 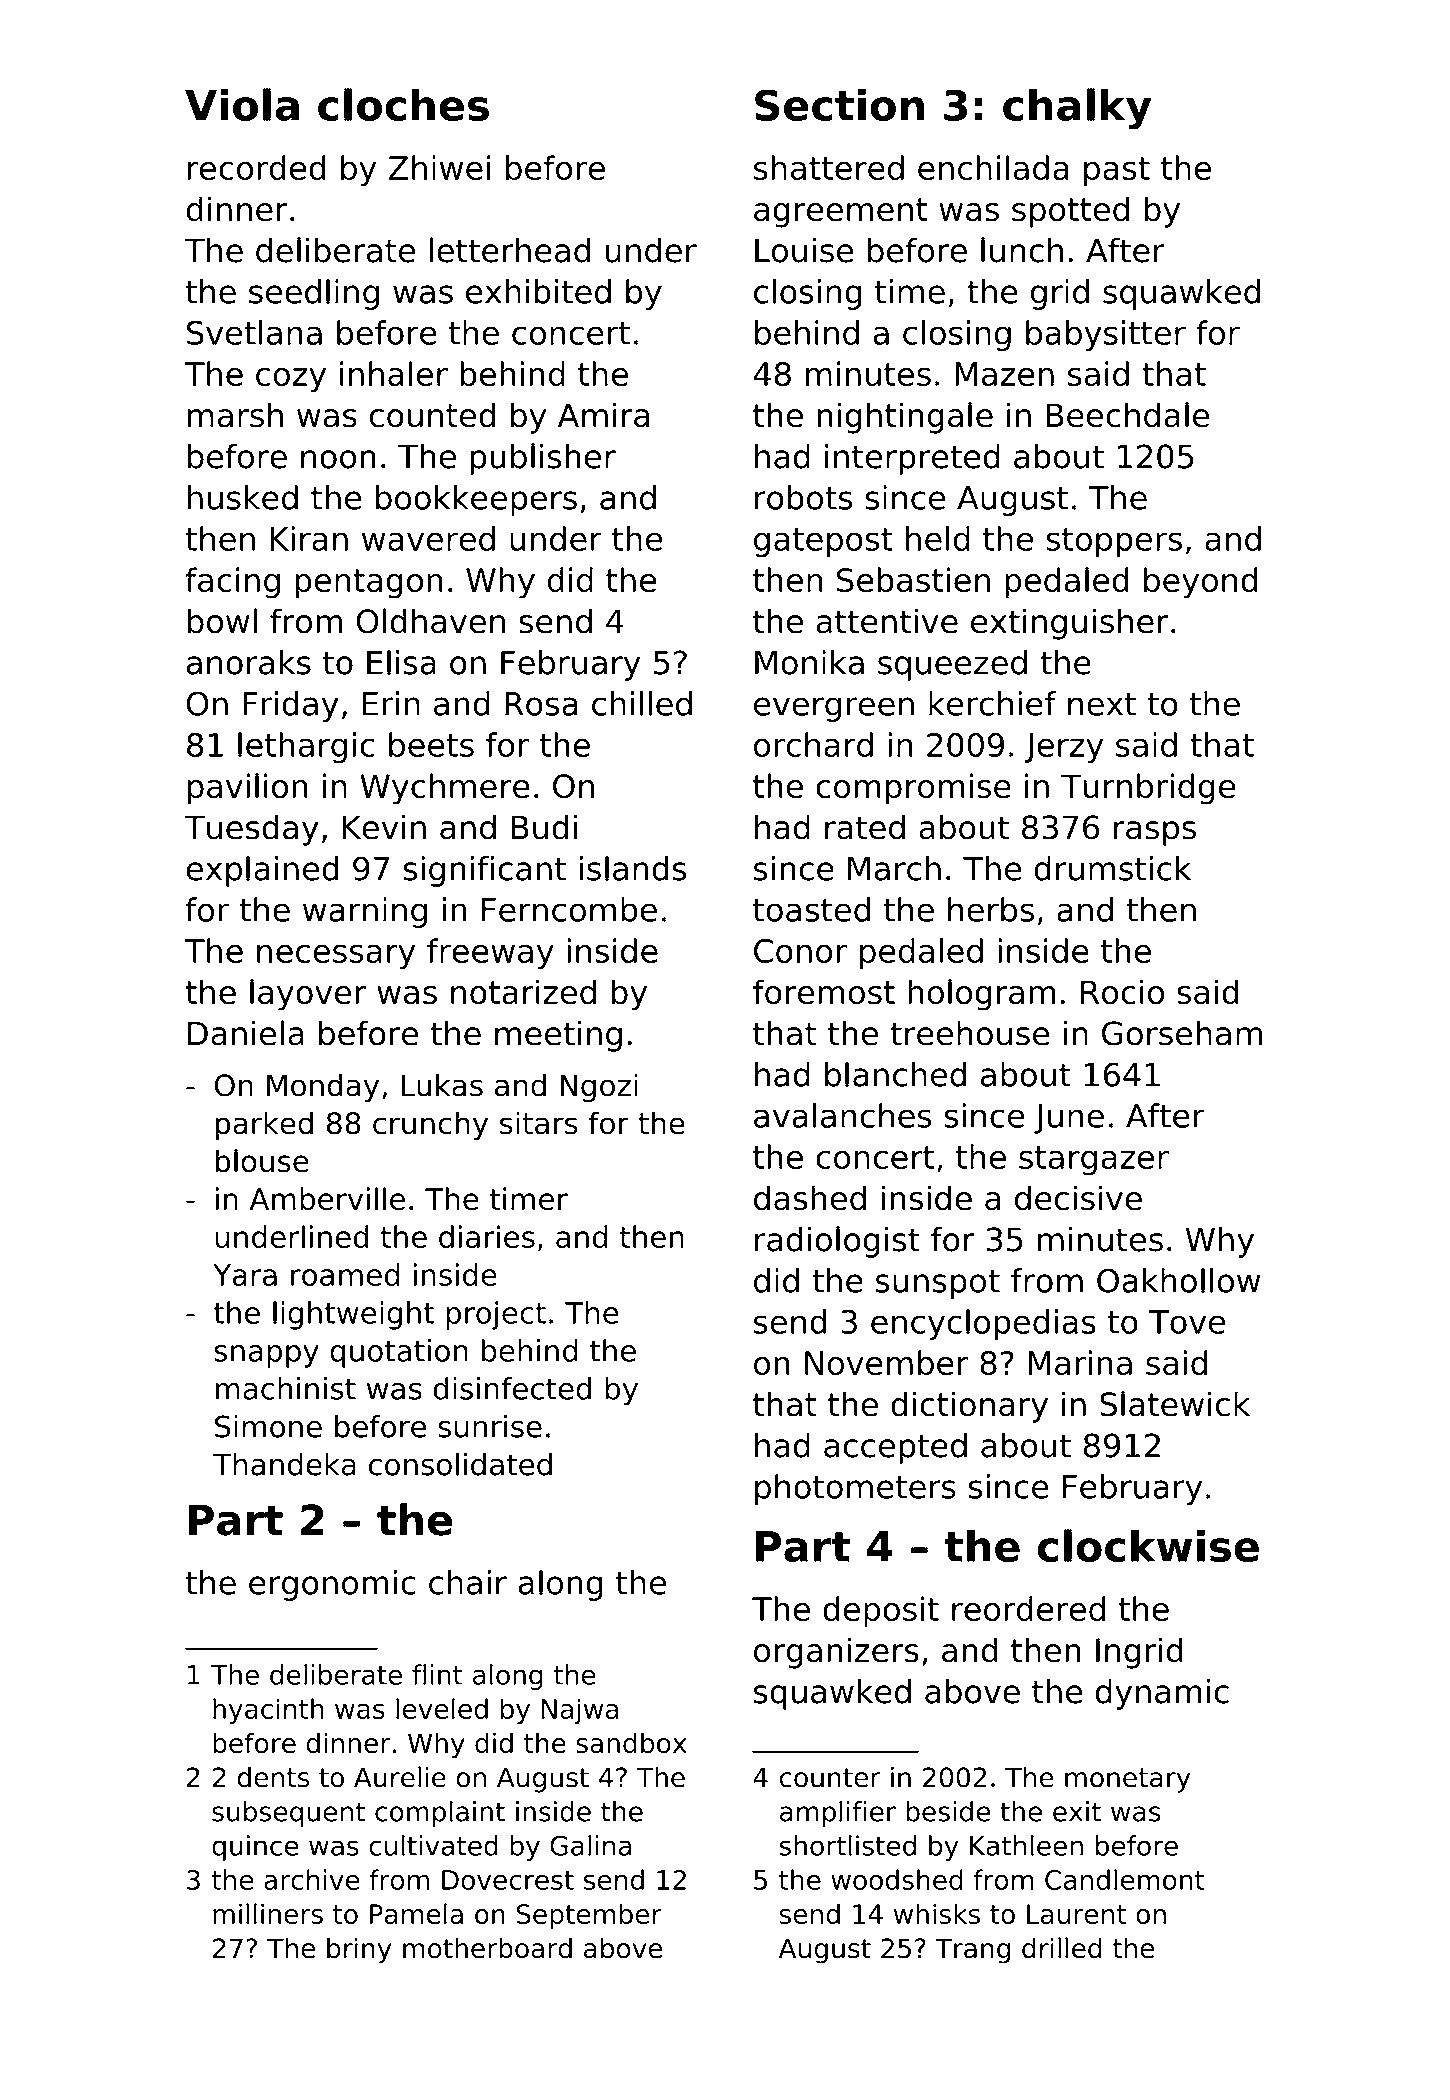 What do you see at coordinates (1182, 1033) in the screenshot?
I see `Gorseham` at bounding box center [1182, 1033].
